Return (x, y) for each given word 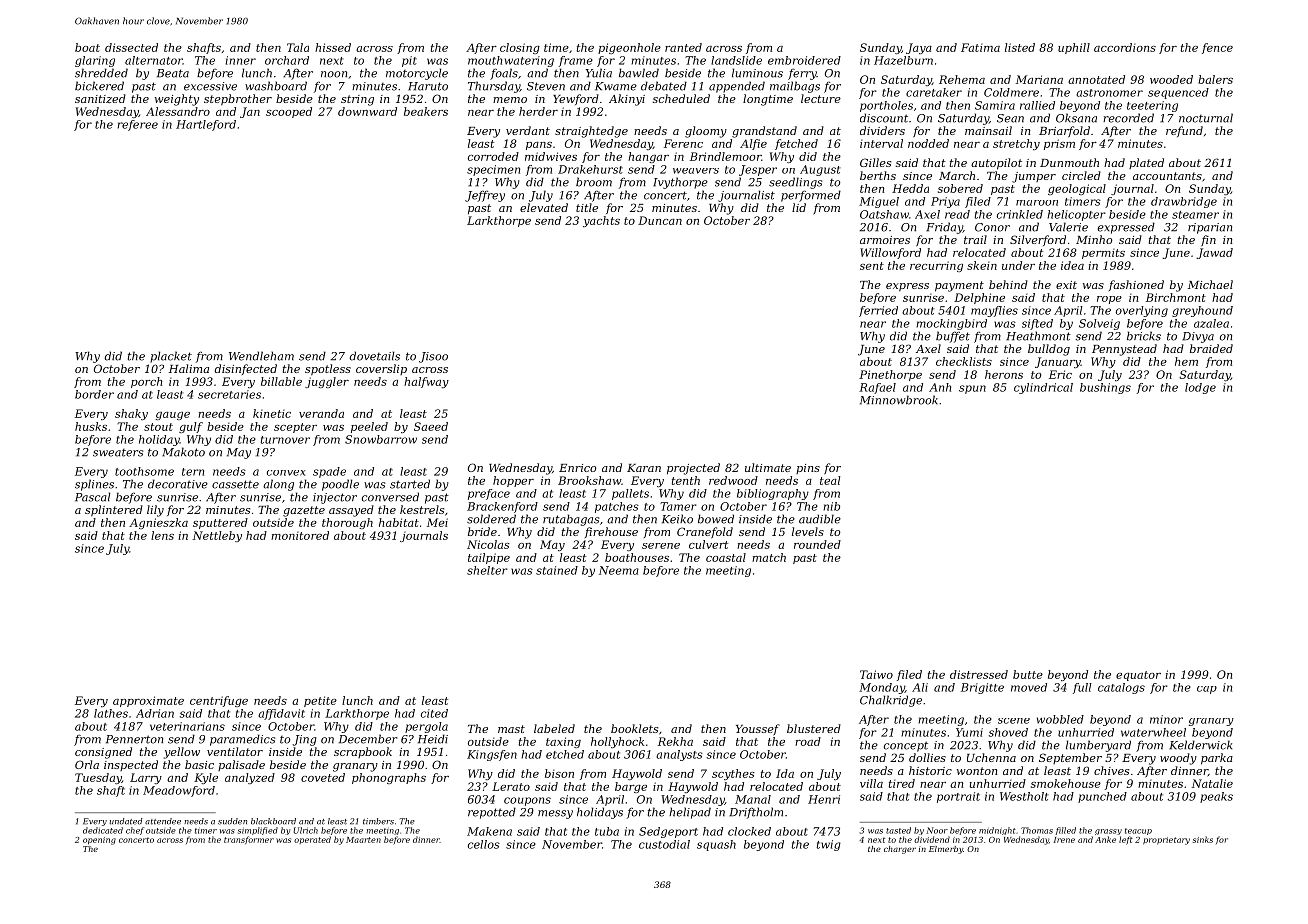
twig (829, 845)
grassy (1108, 832)
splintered (114, 511)
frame (576, 61)
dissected (131, 47)
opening (99, 841)
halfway (426, 382)
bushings (1105, 388)
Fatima (980, 47)
